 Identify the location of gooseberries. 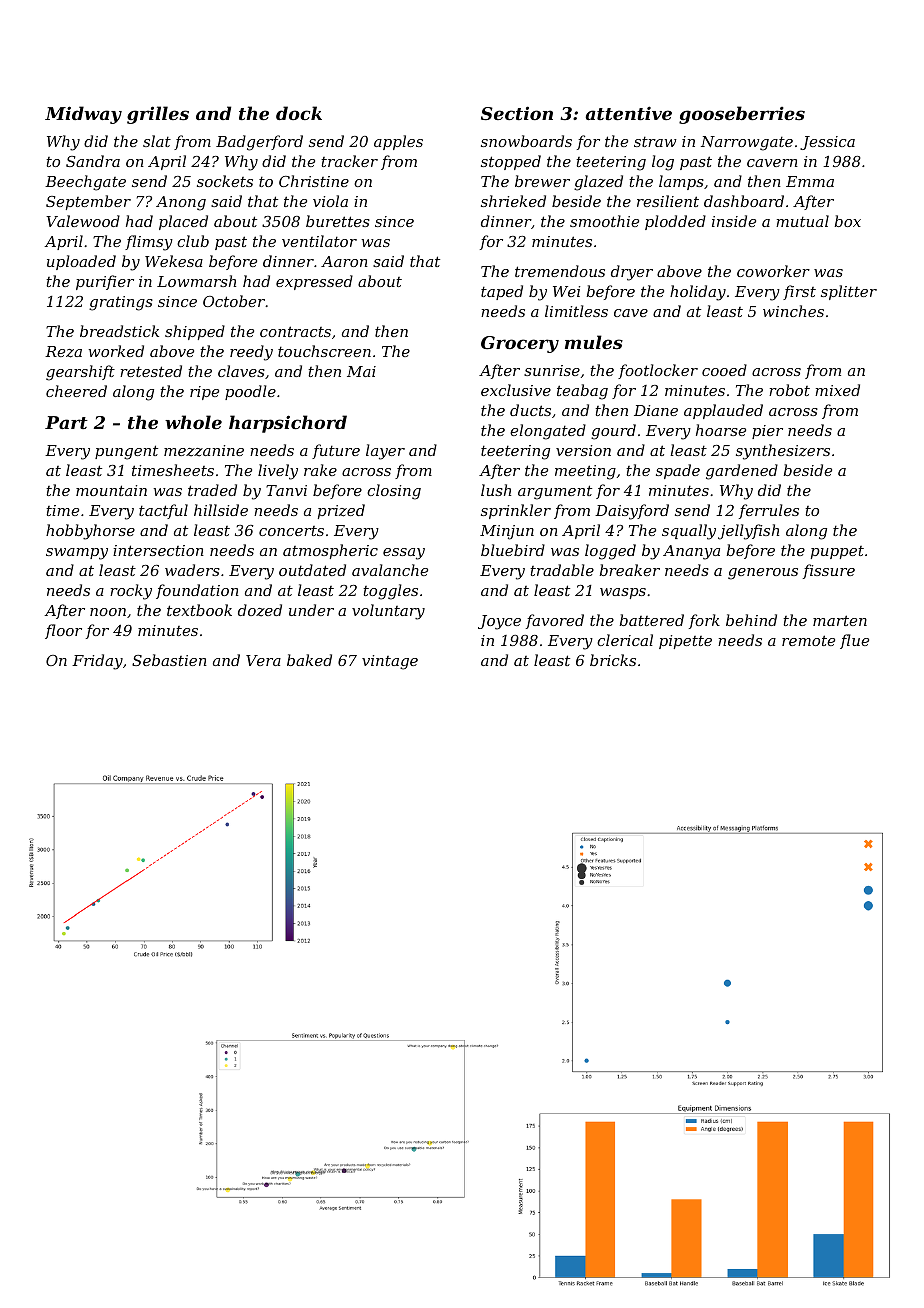
(742, 115).
